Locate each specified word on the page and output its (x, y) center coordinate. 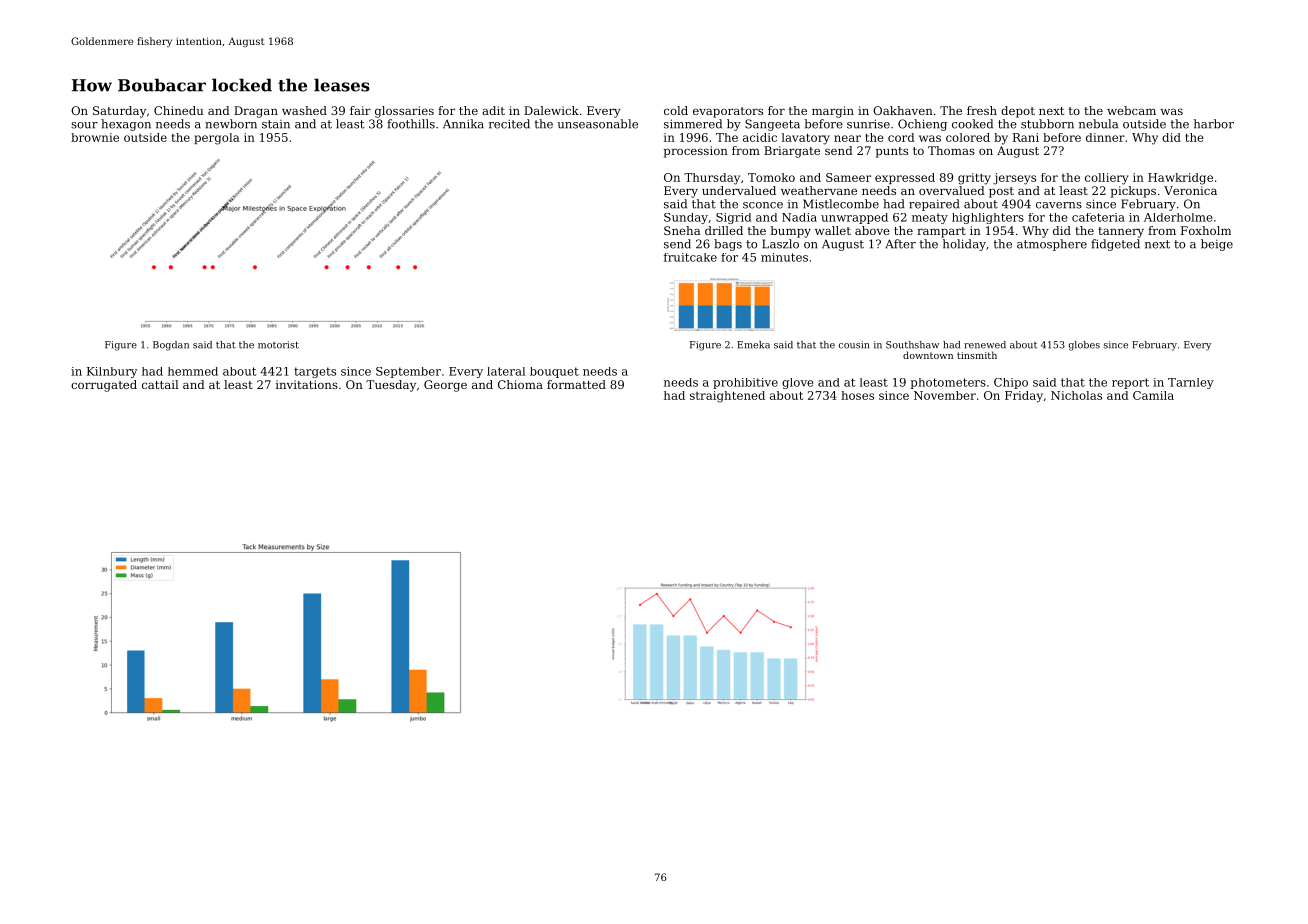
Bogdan (171, 346)
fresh (982, 110)
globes (1084, 346)
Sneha (682, 230)
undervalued (739, 190)
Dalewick (551, 110)
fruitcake (690, 257)
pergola (217, 139)
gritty (974, 179)
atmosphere (1052, 245)
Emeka (753, 345)
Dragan (256, 112)
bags (728, 245)
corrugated (104, 386)
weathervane (819, 190)
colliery (1106, 179)
